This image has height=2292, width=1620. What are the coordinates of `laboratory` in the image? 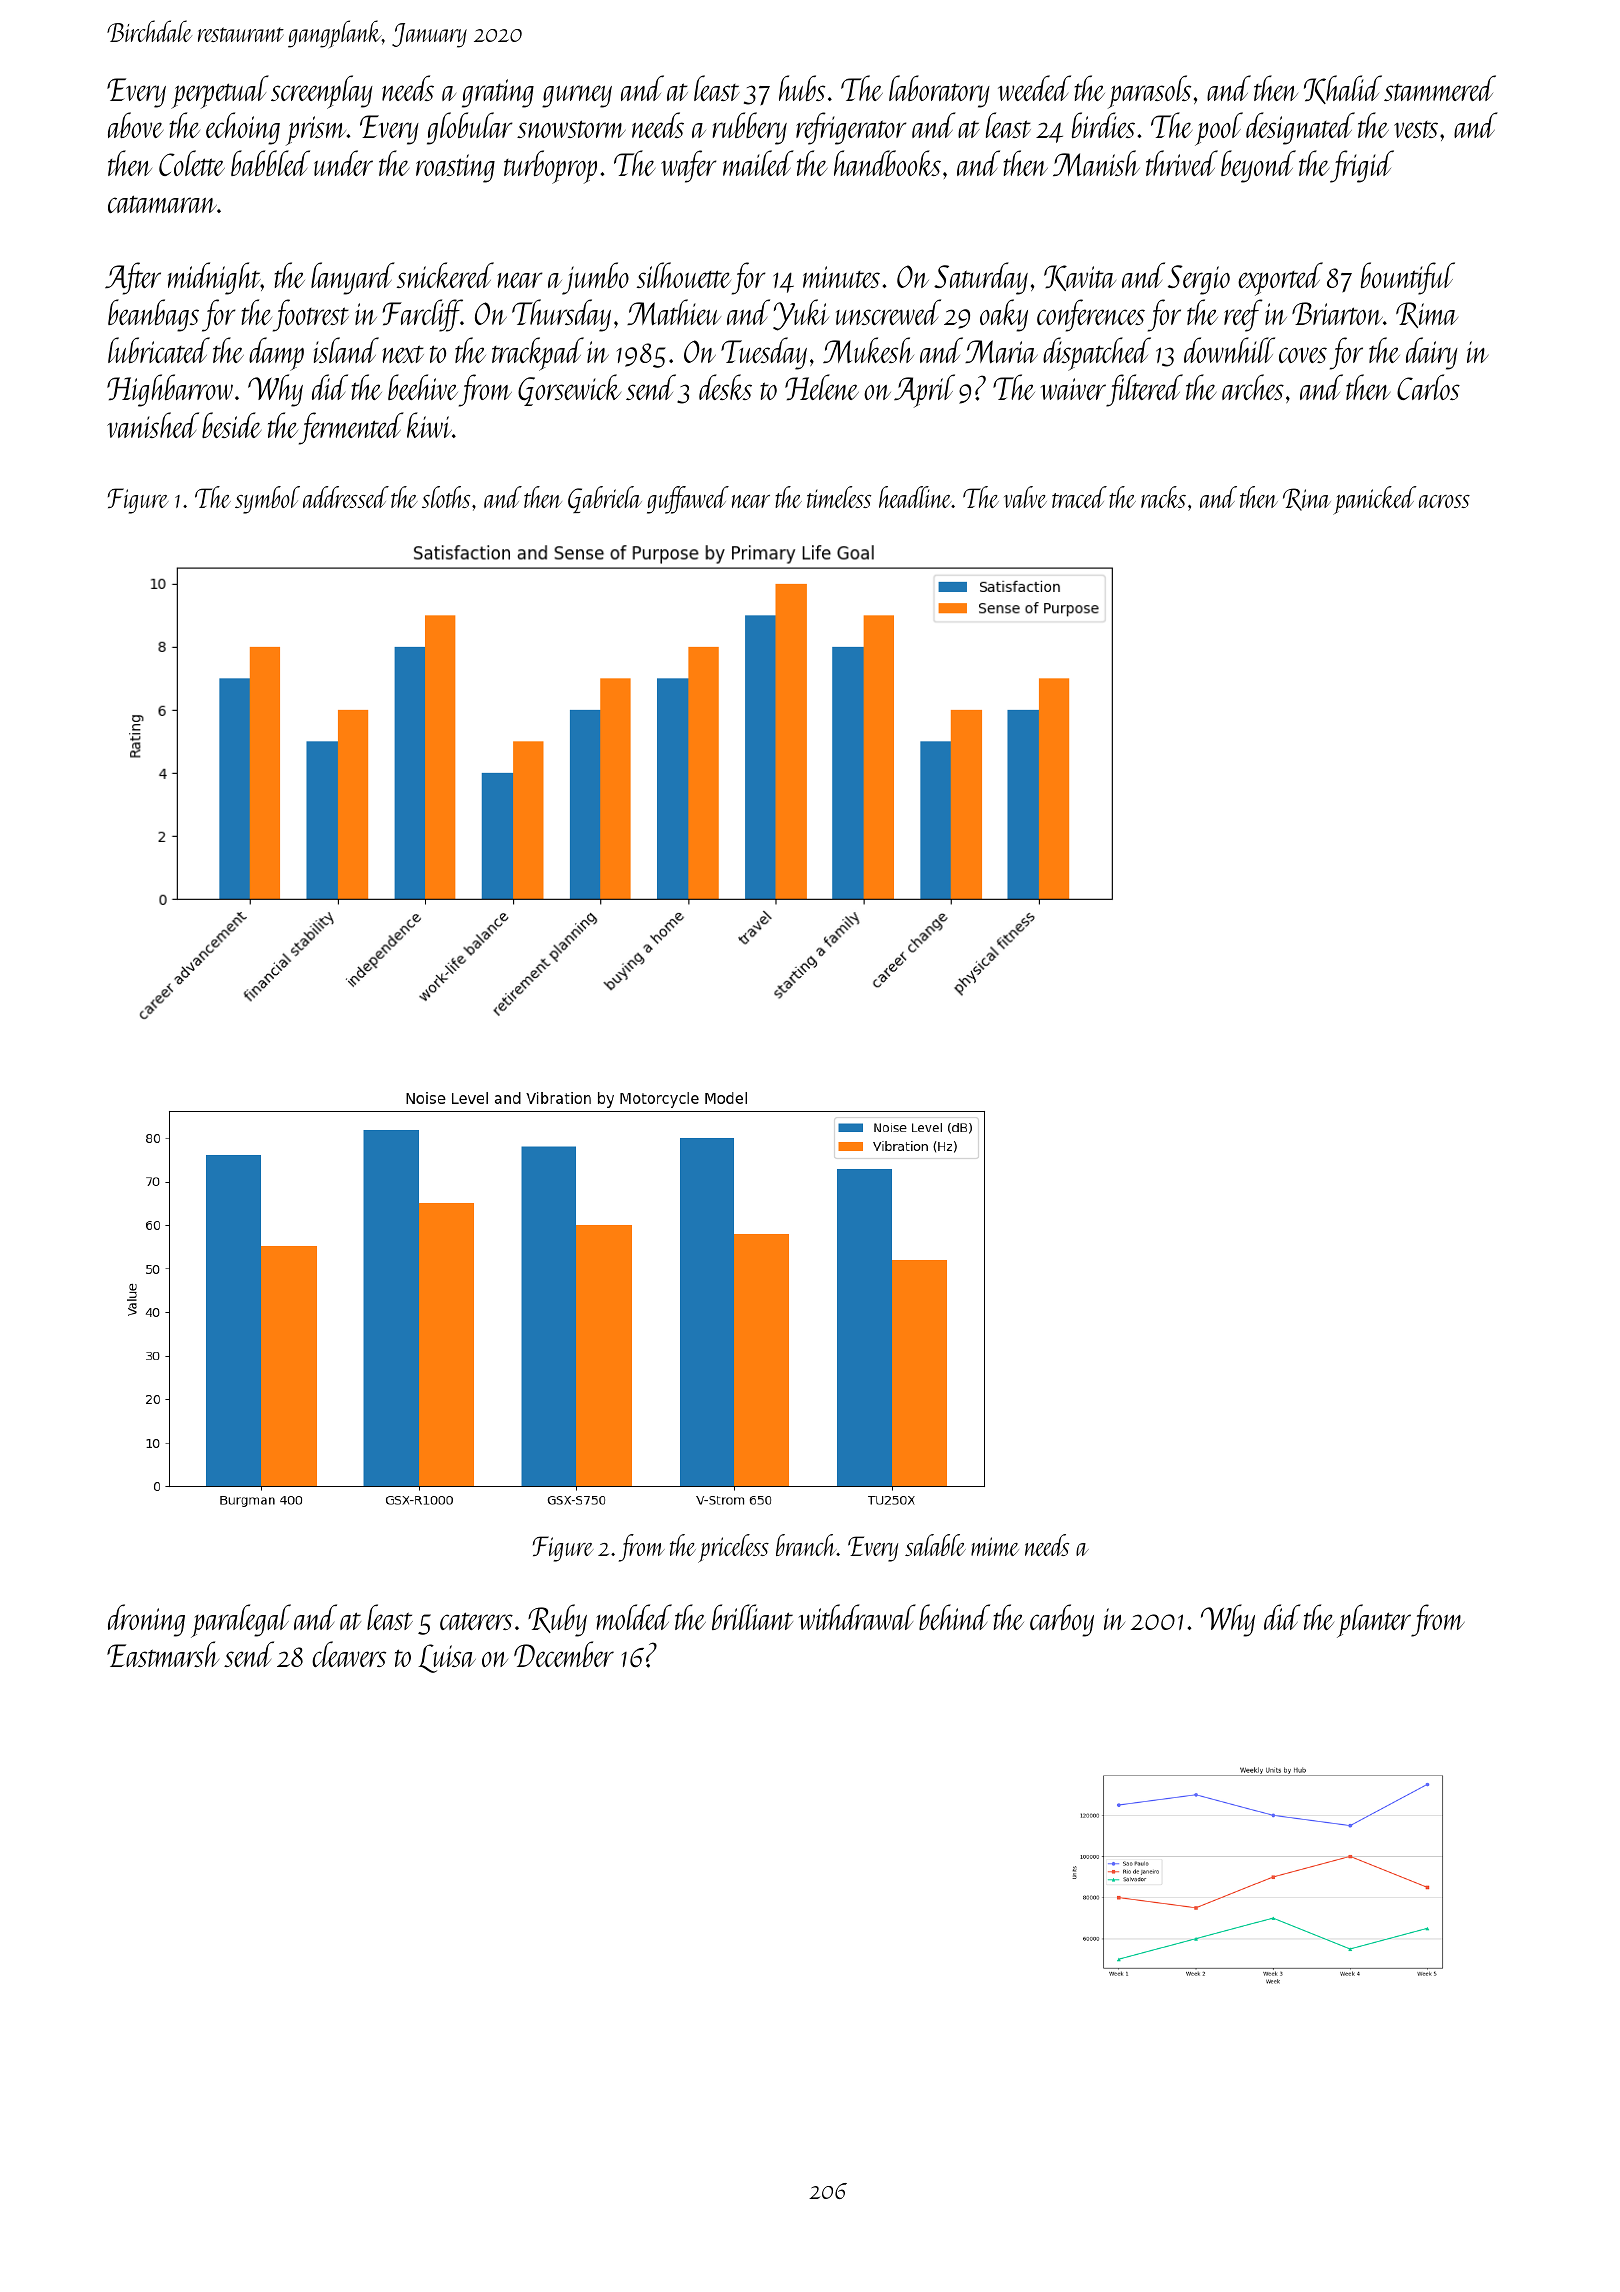 It's located at (939, 91).
